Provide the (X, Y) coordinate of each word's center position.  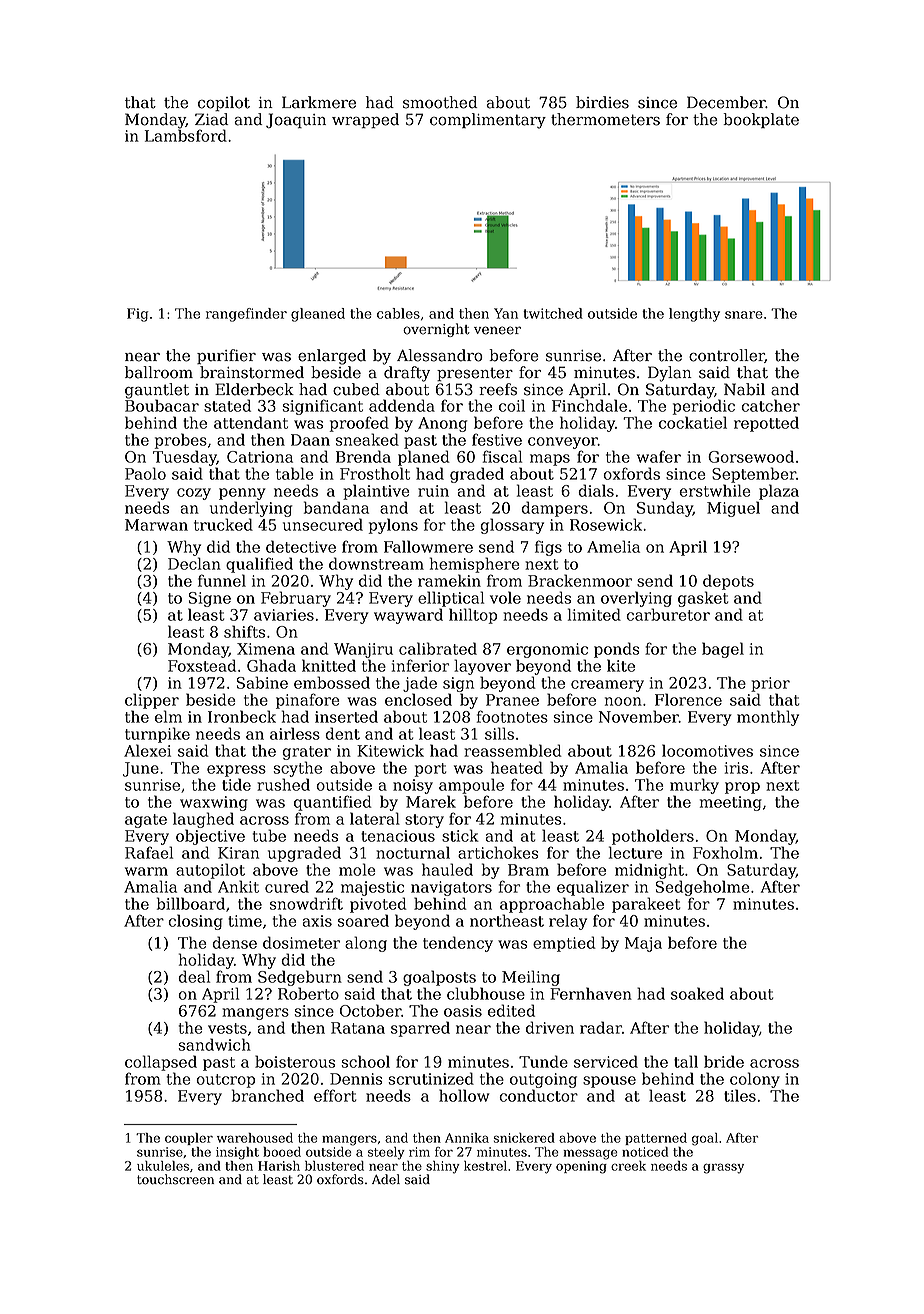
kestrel (485, 1166)
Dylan (670, 374)
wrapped (365, 120)
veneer (497, 330)
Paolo (145, 473)
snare (744, 315)
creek (628, 1166)
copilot (224, 103)
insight (237, 1153)
